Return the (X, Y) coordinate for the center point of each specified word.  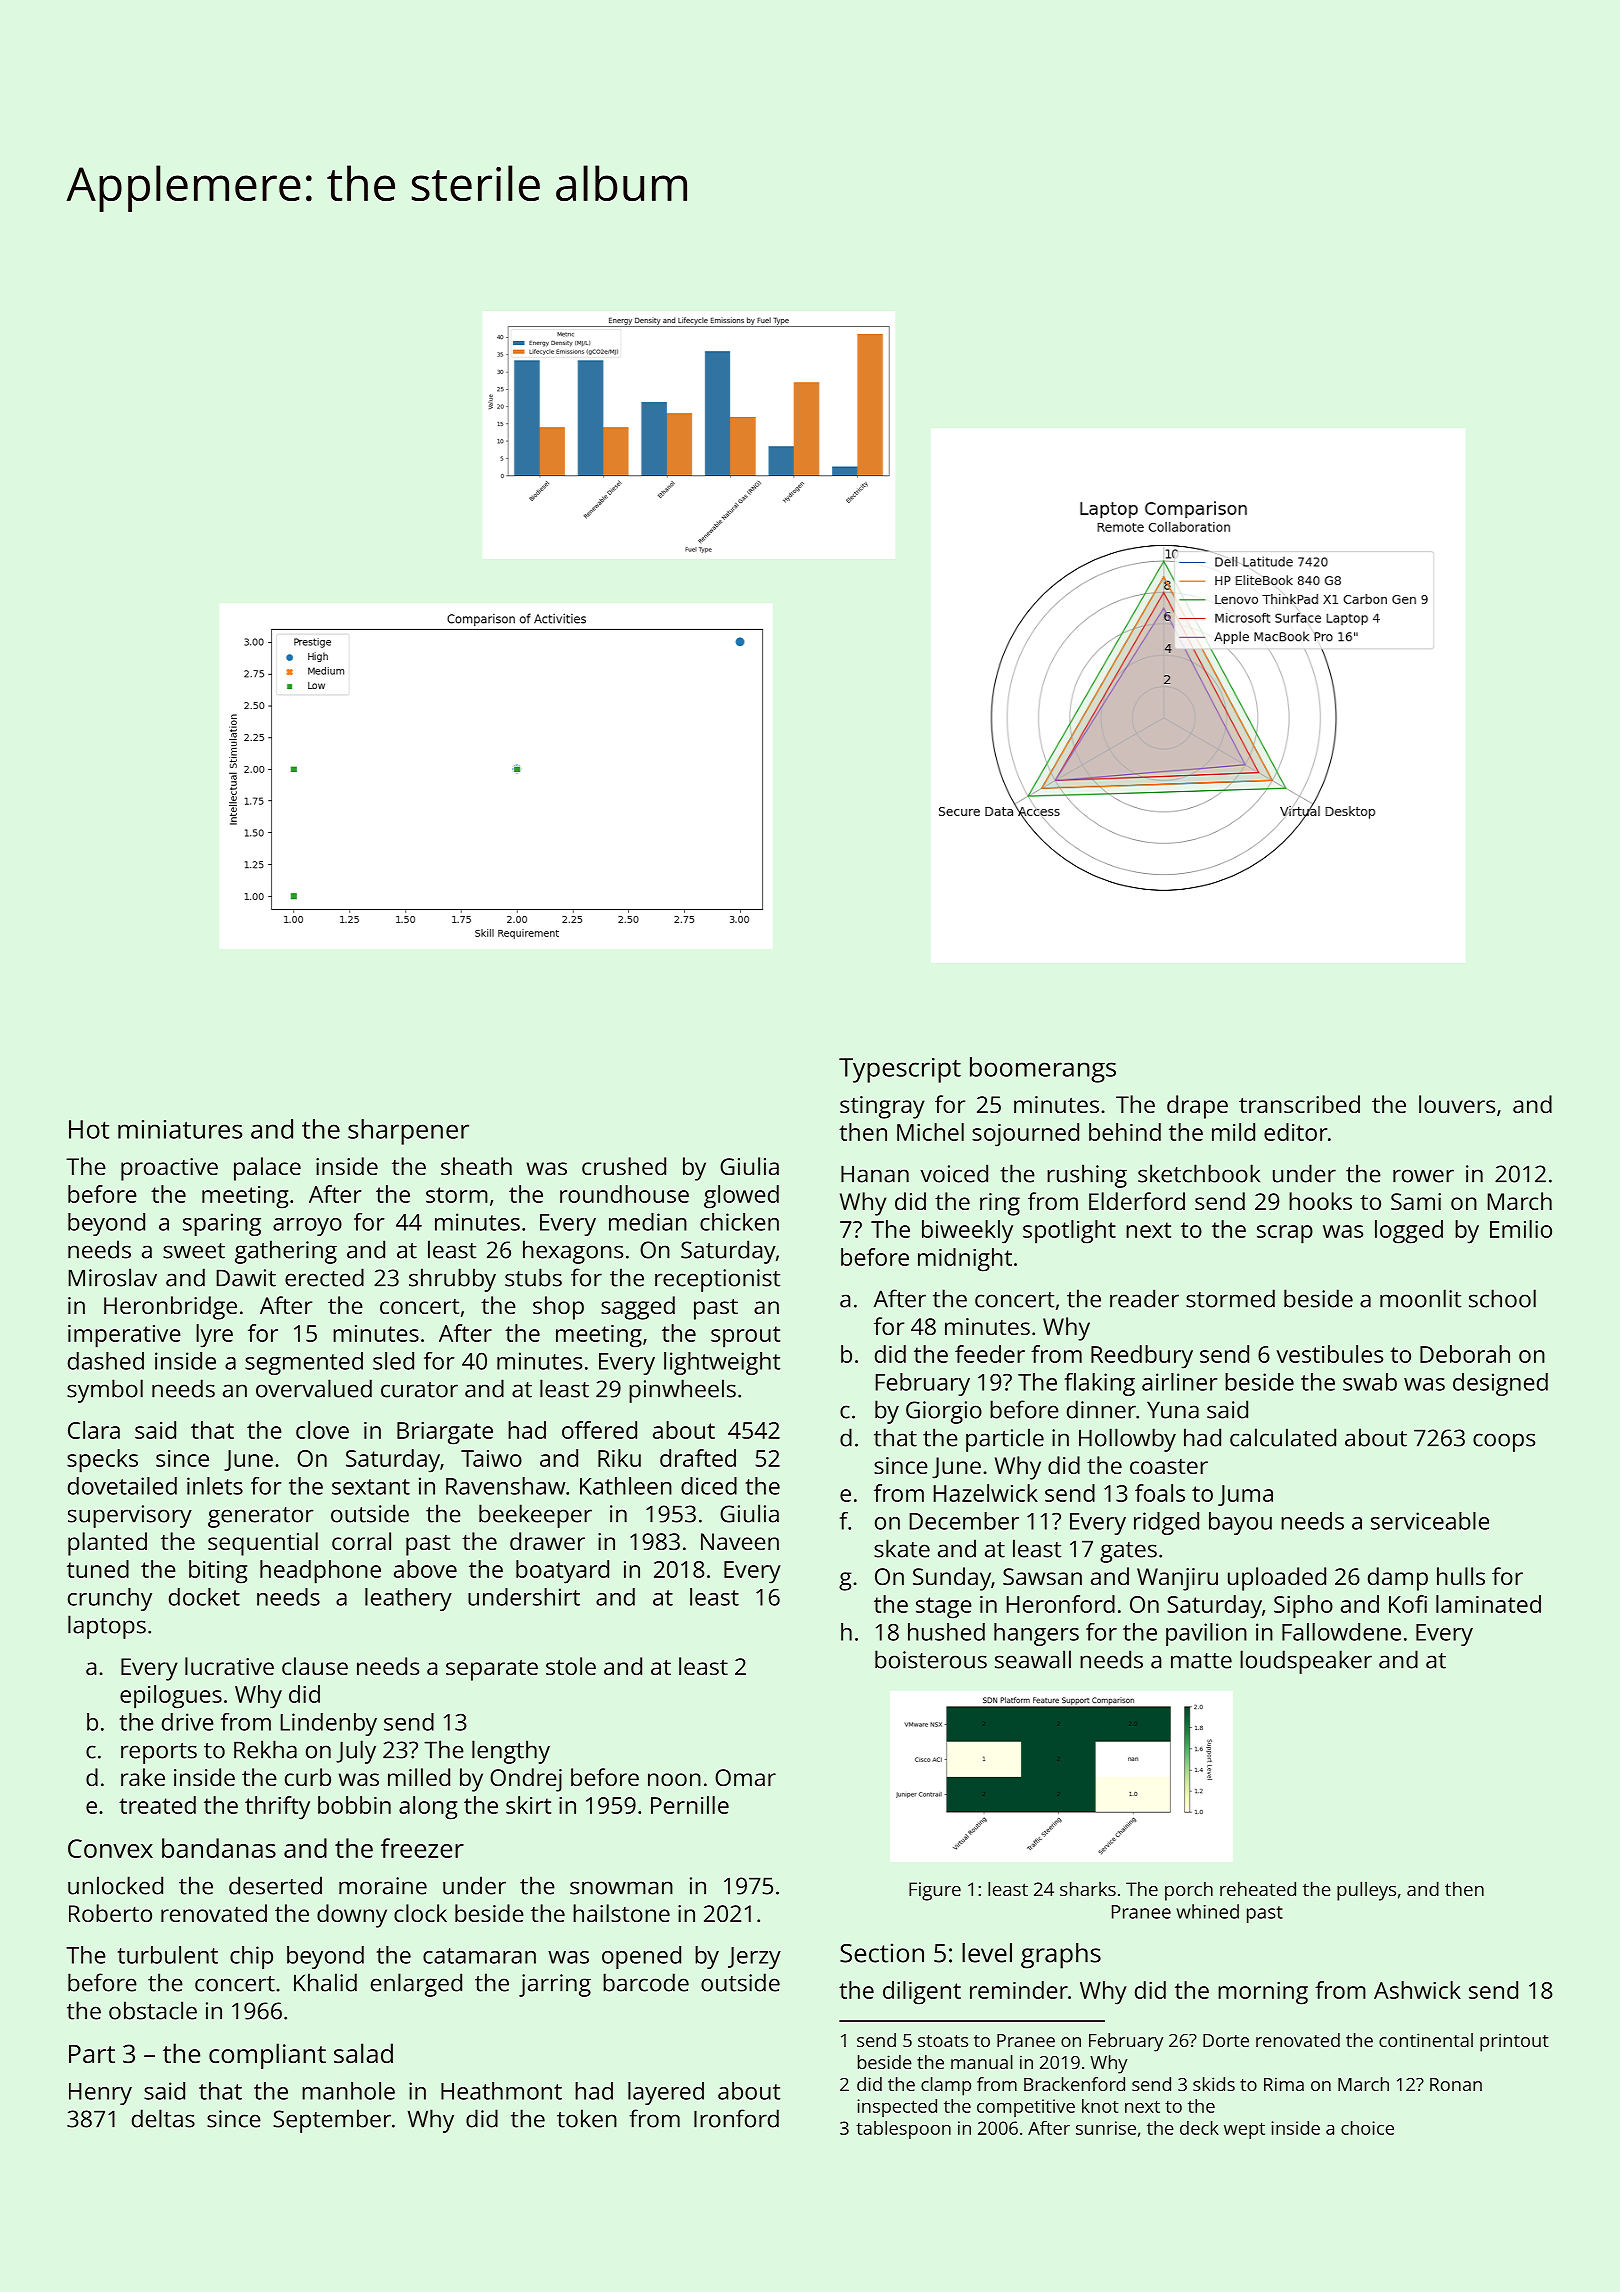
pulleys (1366, 1891)
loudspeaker (1306, 1662)
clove (322, 1430)
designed (1500, 1384)
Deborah (1465, 1354)
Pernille (690, 1805)
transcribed (1299, 1104)
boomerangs (1043, 1070)
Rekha (265, 1749)
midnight (965, 1260)
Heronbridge (170, 1308)
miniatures (180, 1129)
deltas (163, 2118)
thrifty (277, 1808)
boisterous (931, 1659)
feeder (990, 1354)
